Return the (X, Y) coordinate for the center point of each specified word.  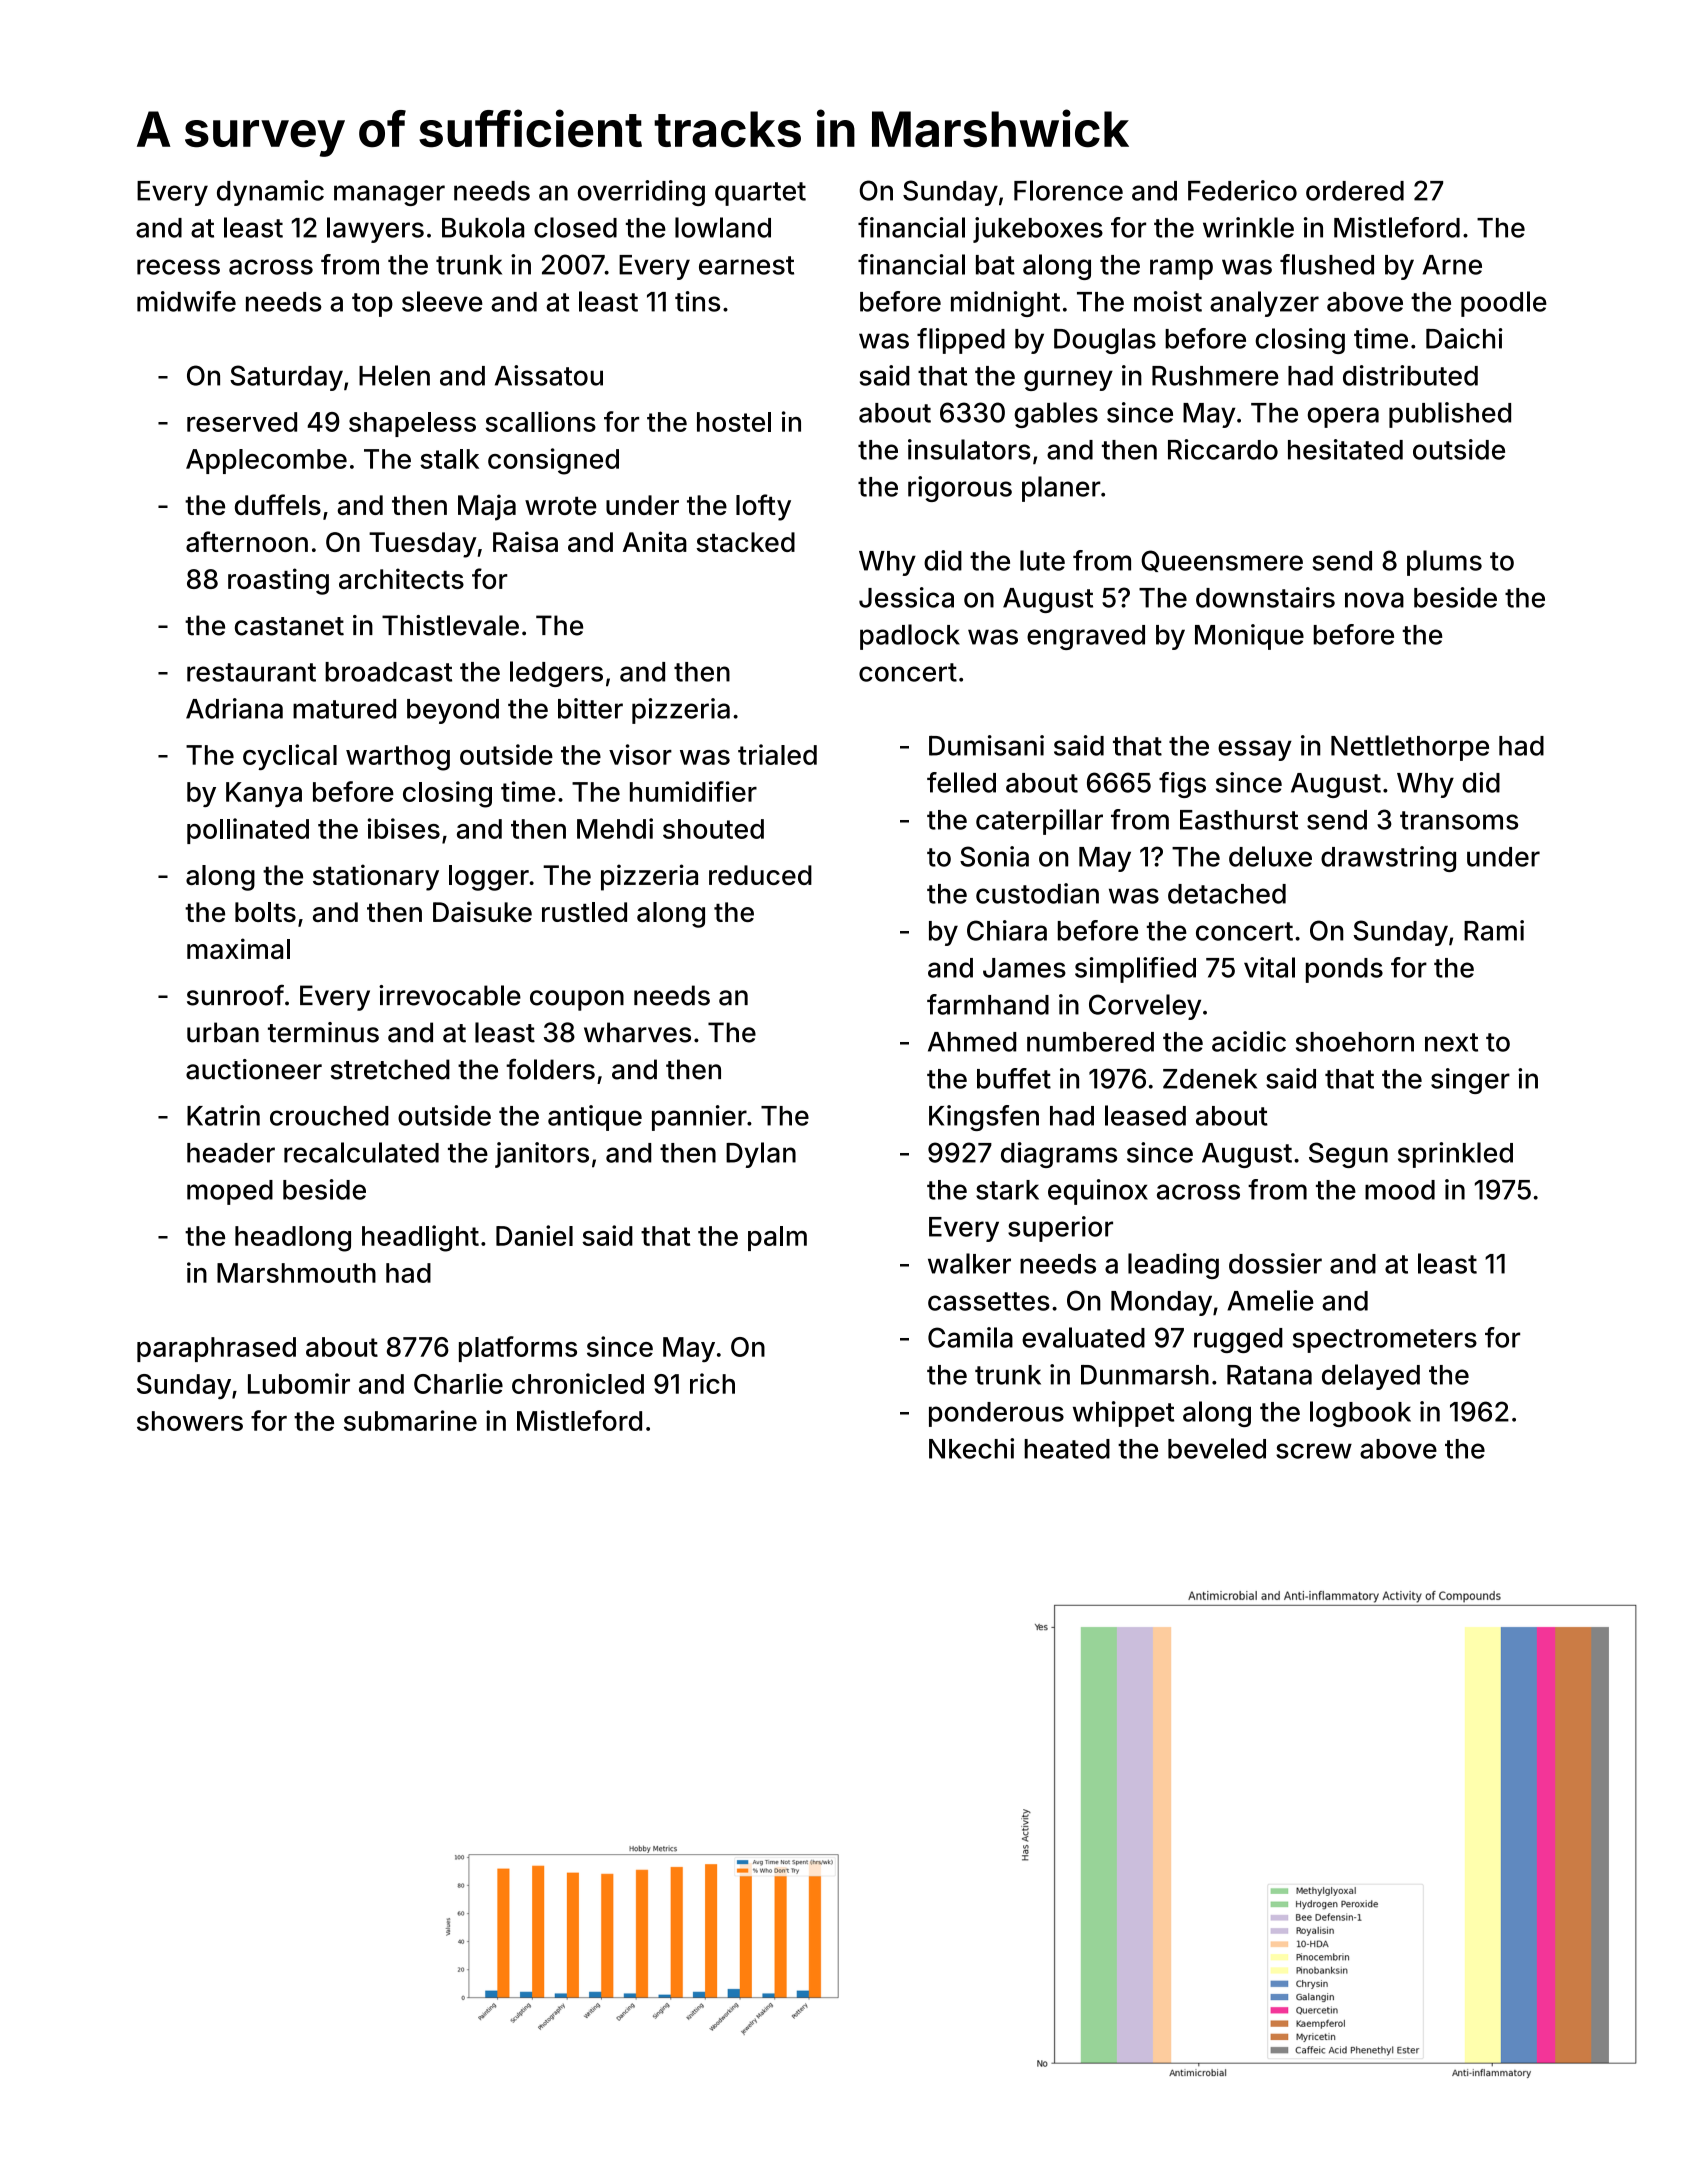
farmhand (988, 1004)
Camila (970, 1337)
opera (1343, 417)
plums (1444, 563)
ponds (1344, 970)
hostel (734, 422)
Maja (487, 507)
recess (178, 267)
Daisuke (482, 911)
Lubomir (299, 1383)
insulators (969, 449)
